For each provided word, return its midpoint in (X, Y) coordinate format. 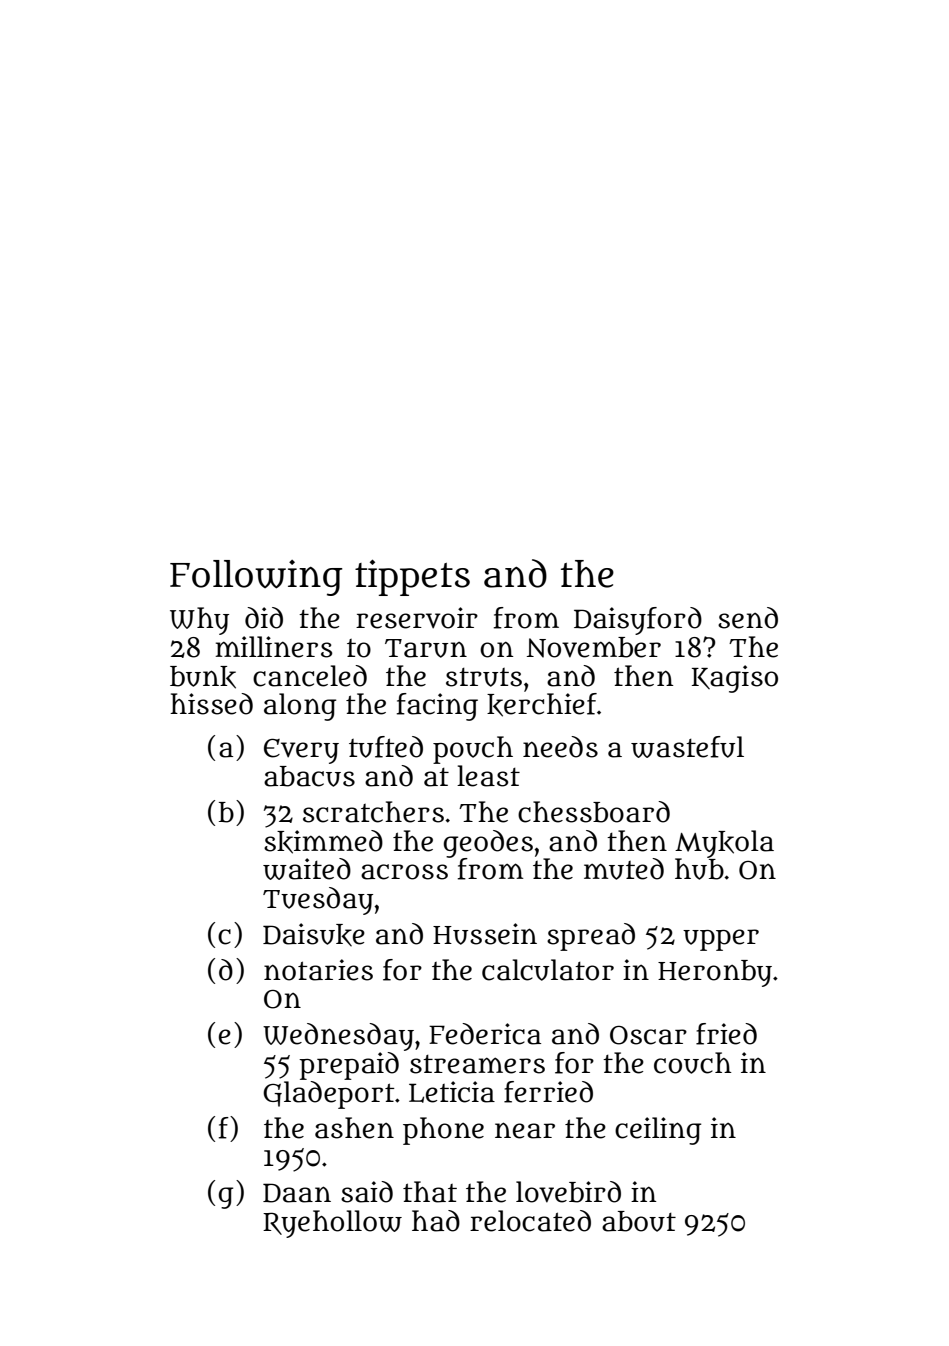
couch (693, 1063)
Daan (297, 1193)
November (594, 647)
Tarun (426, 648)
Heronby (715, 973)
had (436, 1221)
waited (307, 869)
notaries (318, 970)
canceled (310, 676)
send (748, 618)
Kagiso (735, 679)
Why (199, 621)
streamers (477, 1064)
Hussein (485, 934)
